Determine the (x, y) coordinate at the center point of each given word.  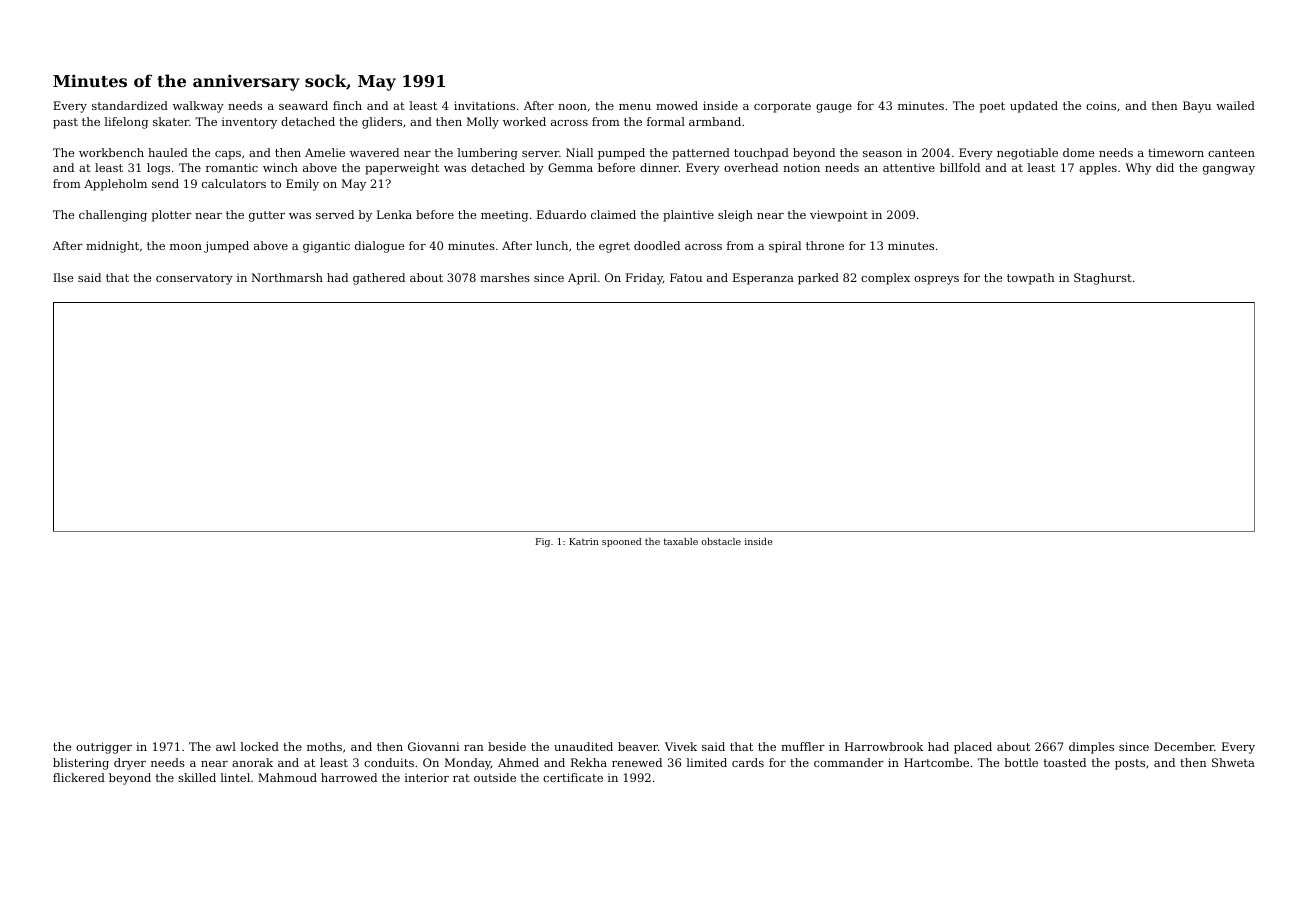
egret (614, 247)
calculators (234, 183)
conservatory (194, 279)
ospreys (936, 280)
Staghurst (1103, 279)
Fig (543, 542)
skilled (197, 777)
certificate (573, 777)
